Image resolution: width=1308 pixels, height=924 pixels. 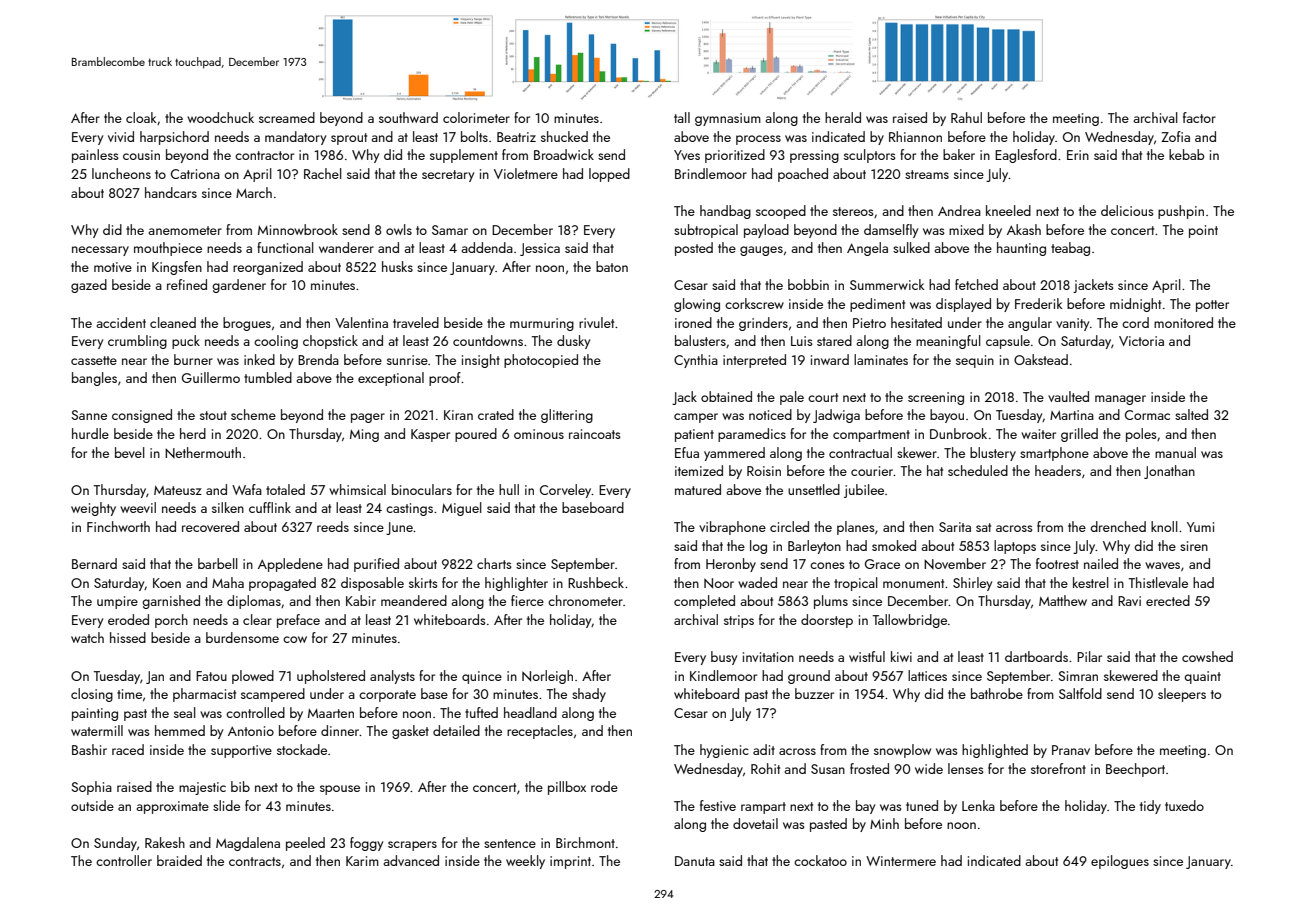 What do you see at coordinates (270, 507) in the page?
I see `cufflink` at bounding box center [270, 507].
